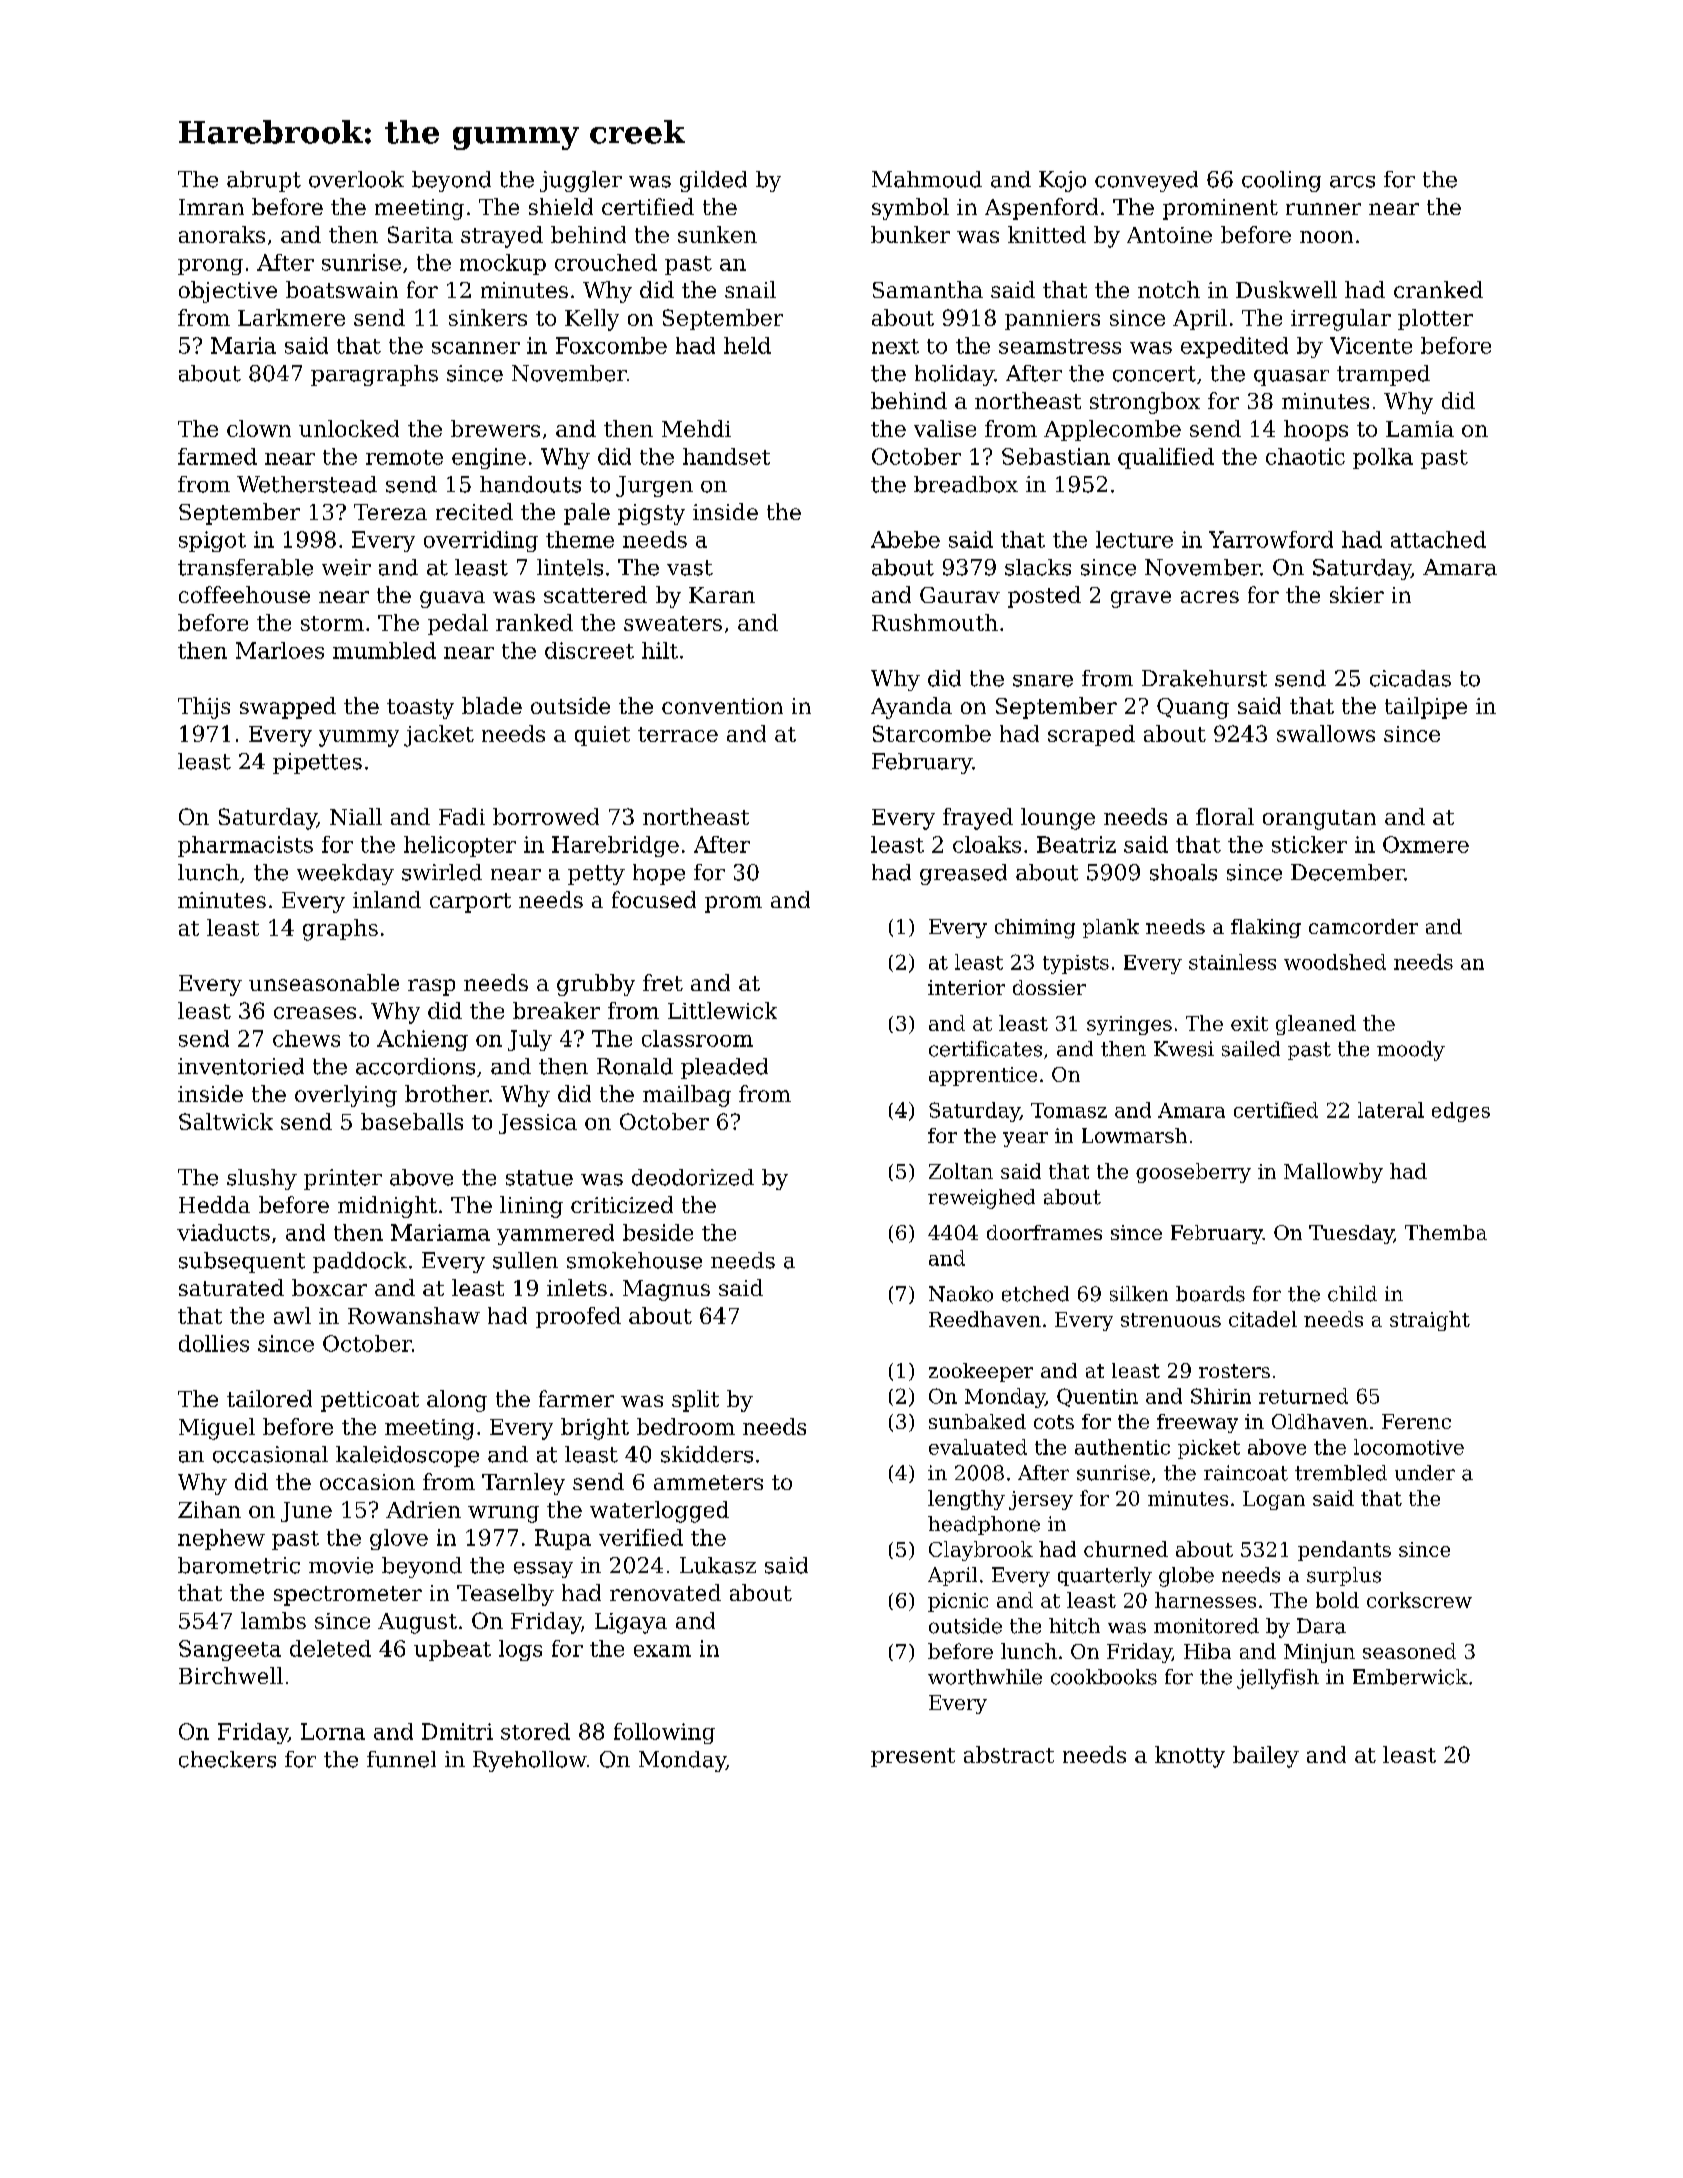 This screenshot has height=2178, width=1683. What do you see at coordinates (245, 846) in the screenshot?
I see `pharmacists` at bounding box center [245, 846].
